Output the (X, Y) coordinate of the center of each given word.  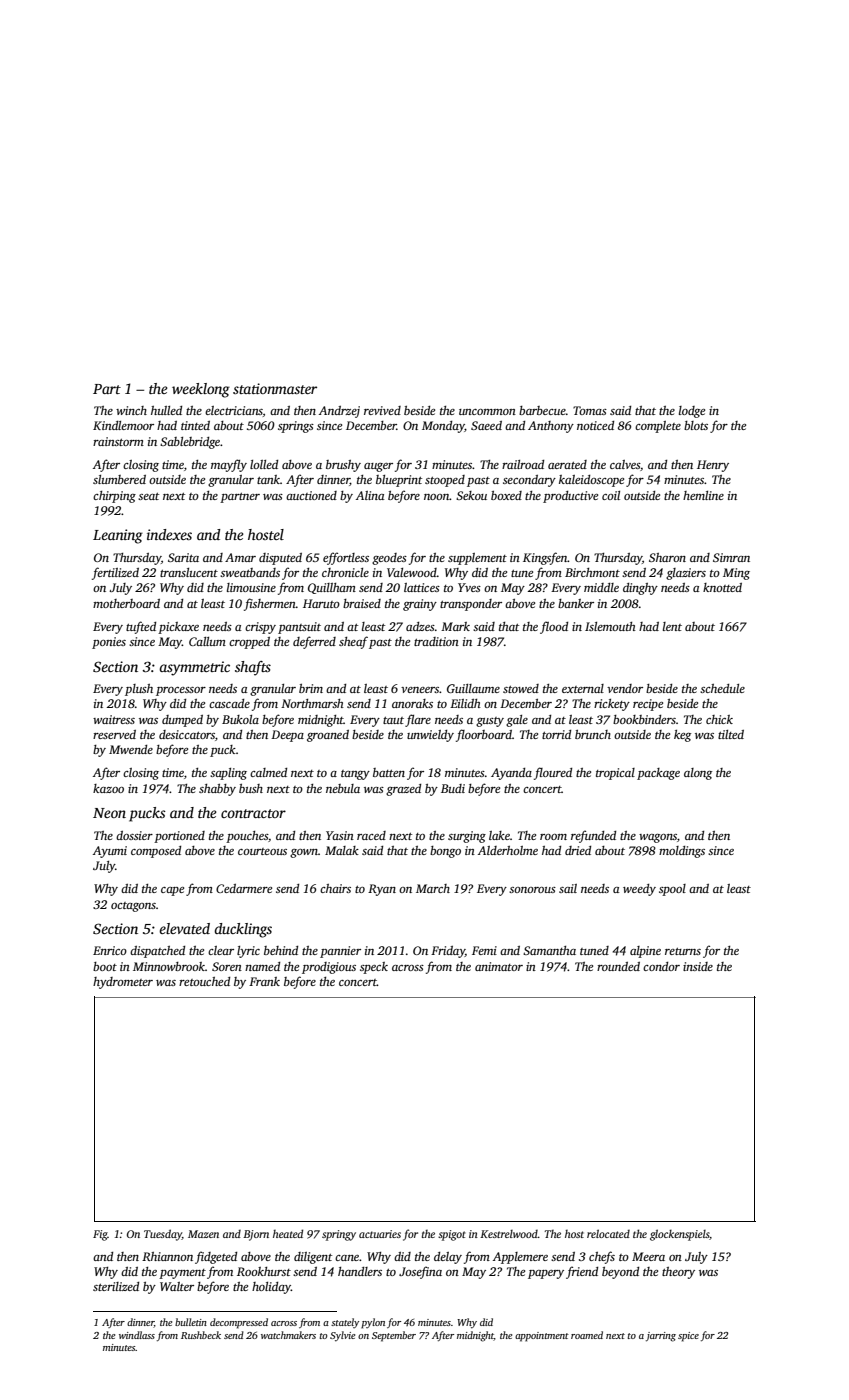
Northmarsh (312, 703)
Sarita (183, 557)
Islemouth (610, 626)
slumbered (119, 479)
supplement (477, 559)
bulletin (191, 1322)
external (583, 688)
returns (683, 951)
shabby (217, 790)
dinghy (640, 589)
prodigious (329, 968)
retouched (204, 981)
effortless (346, 558)
